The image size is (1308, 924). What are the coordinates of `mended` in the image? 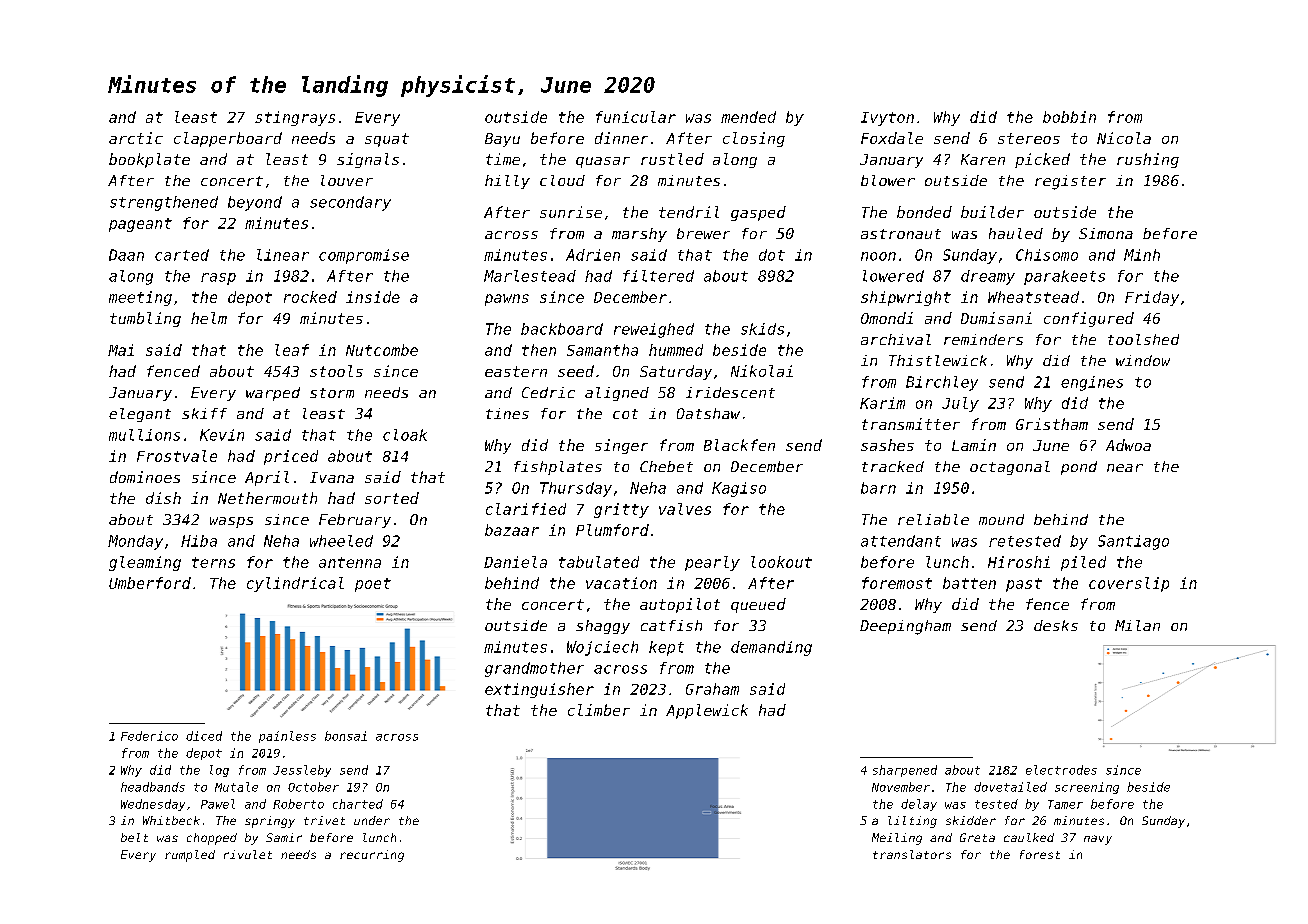 It's located at (748, 117).
